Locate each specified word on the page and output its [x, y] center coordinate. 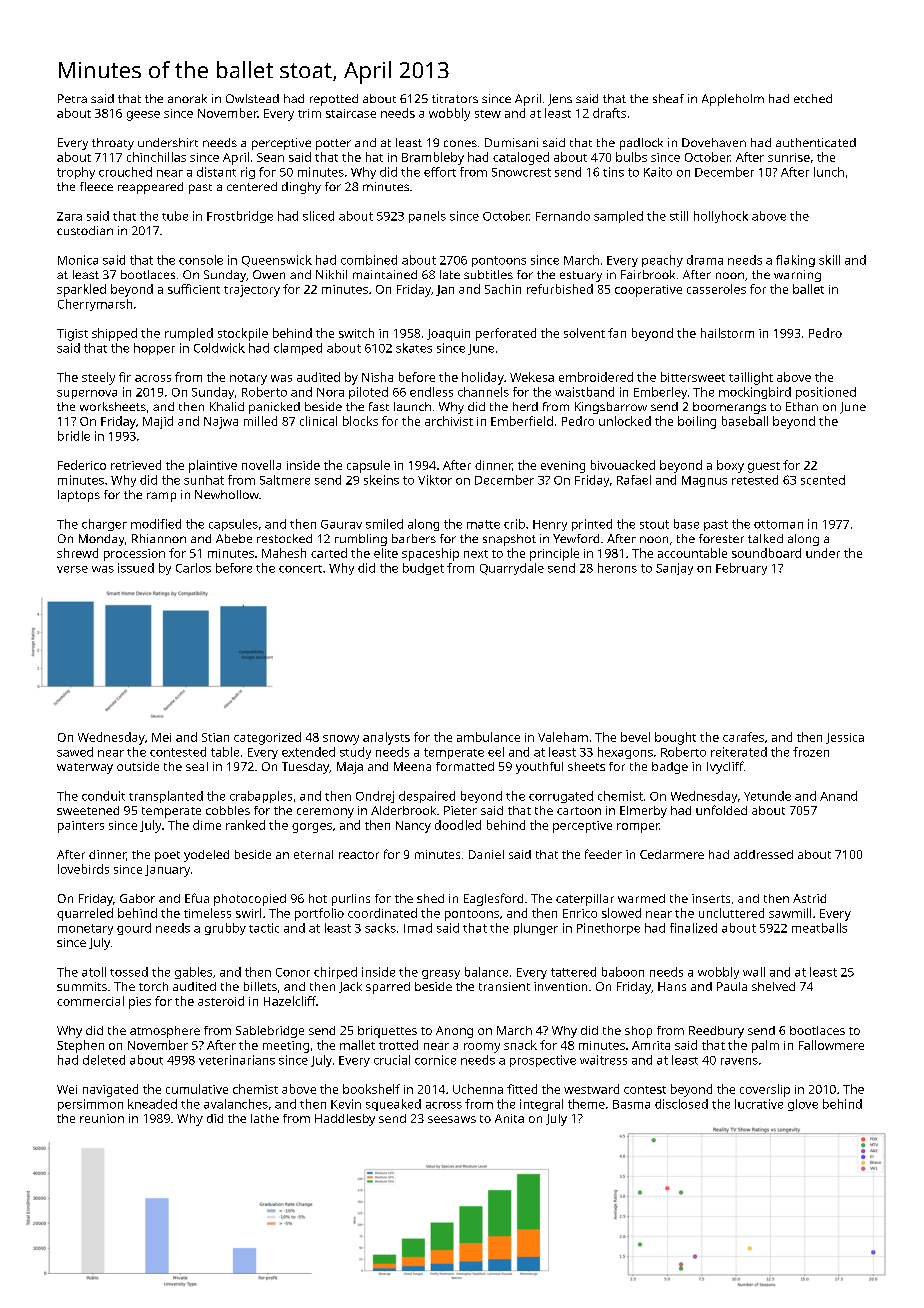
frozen [811, 752]
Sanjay [674, 569]
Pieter [460, 810]
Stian [215, 737]
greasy [441, 974]
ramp [161, 497]
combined [369, 260]
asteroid [221, 1001]
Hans [672, 986]
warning [797, 276]
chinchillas [156, 157]
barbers [414, 538]
